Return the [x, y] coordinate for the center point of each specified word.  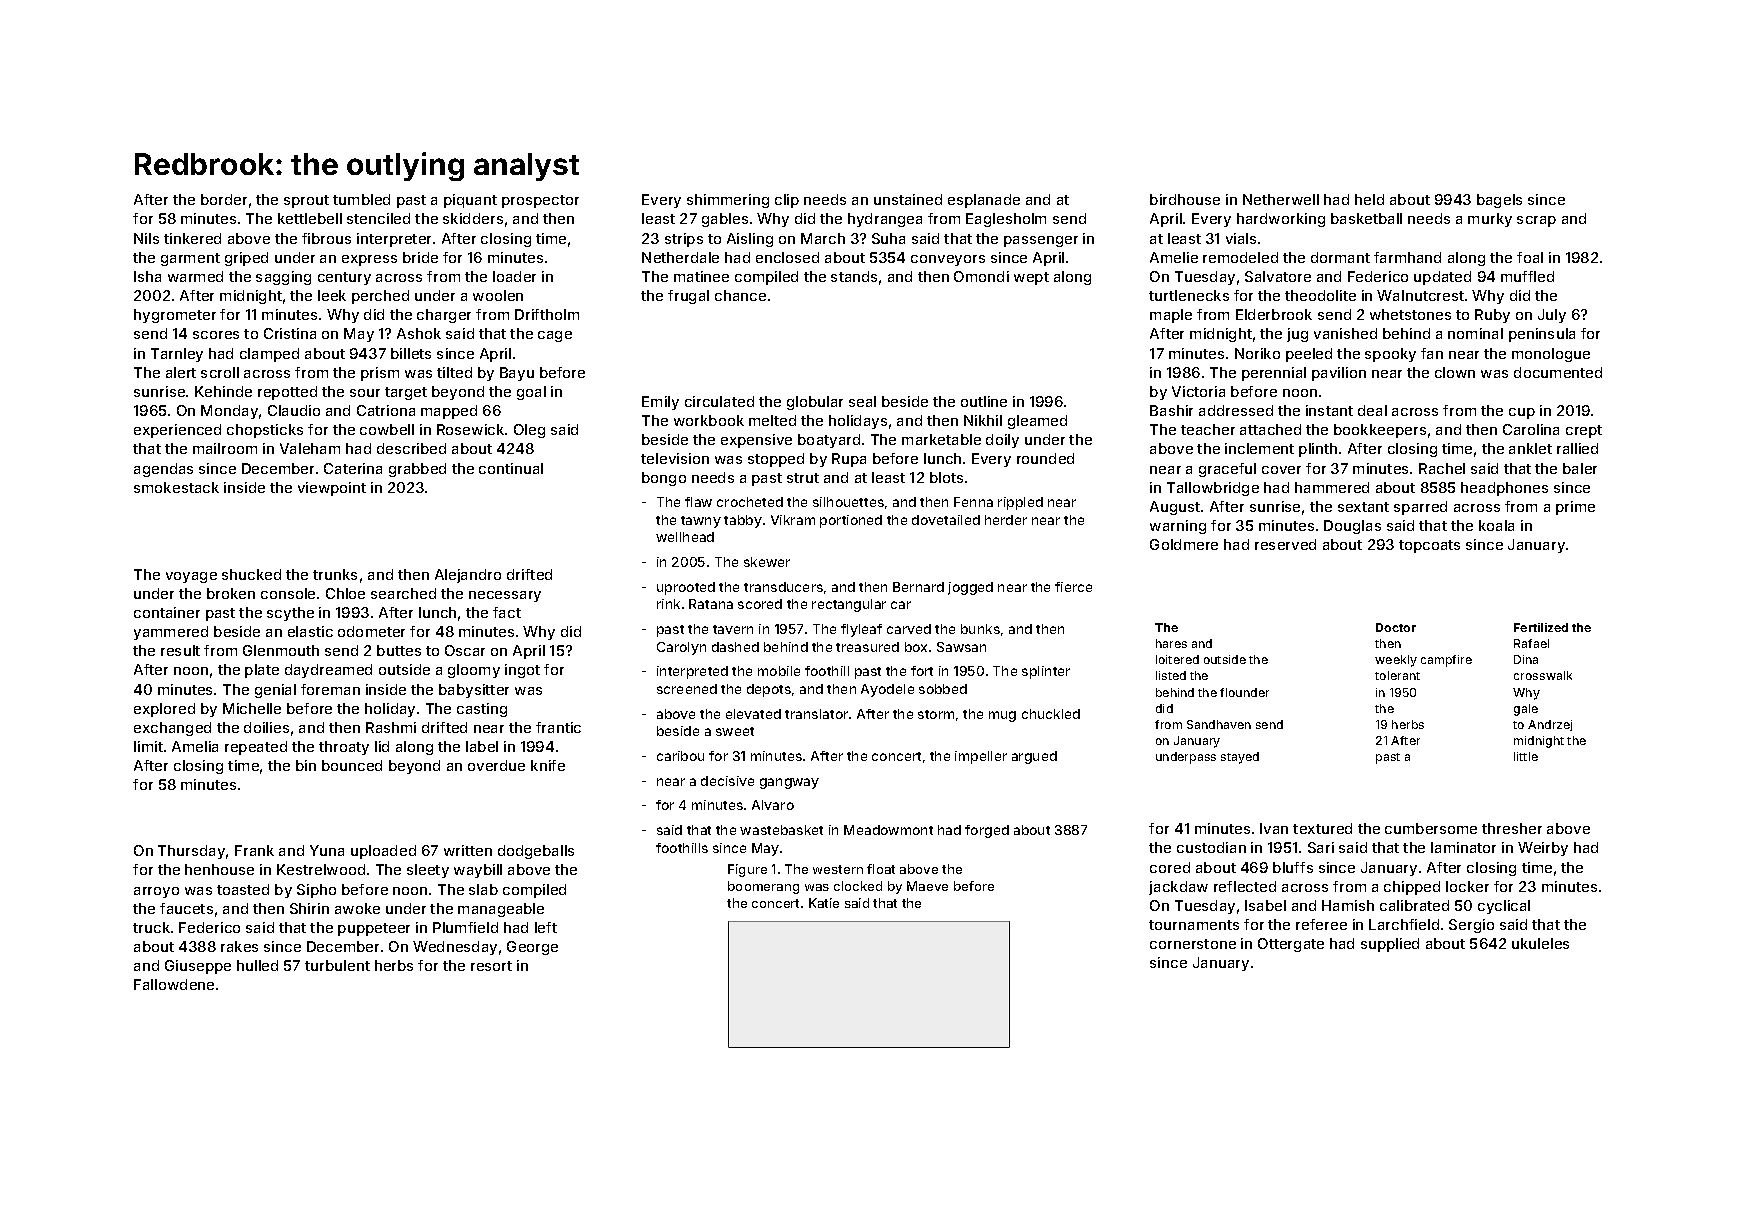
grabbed [417, 470]
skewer [767, 562]
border [224, 199]
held [1369, 199]
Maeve [927, 886]
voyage [191, 577]
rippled [1020, 503]
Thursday [191, 852]
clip [787, 201]
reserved [1285, 544]
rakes [239, 946]
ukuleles [1540, 943]
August [1175, 508]
